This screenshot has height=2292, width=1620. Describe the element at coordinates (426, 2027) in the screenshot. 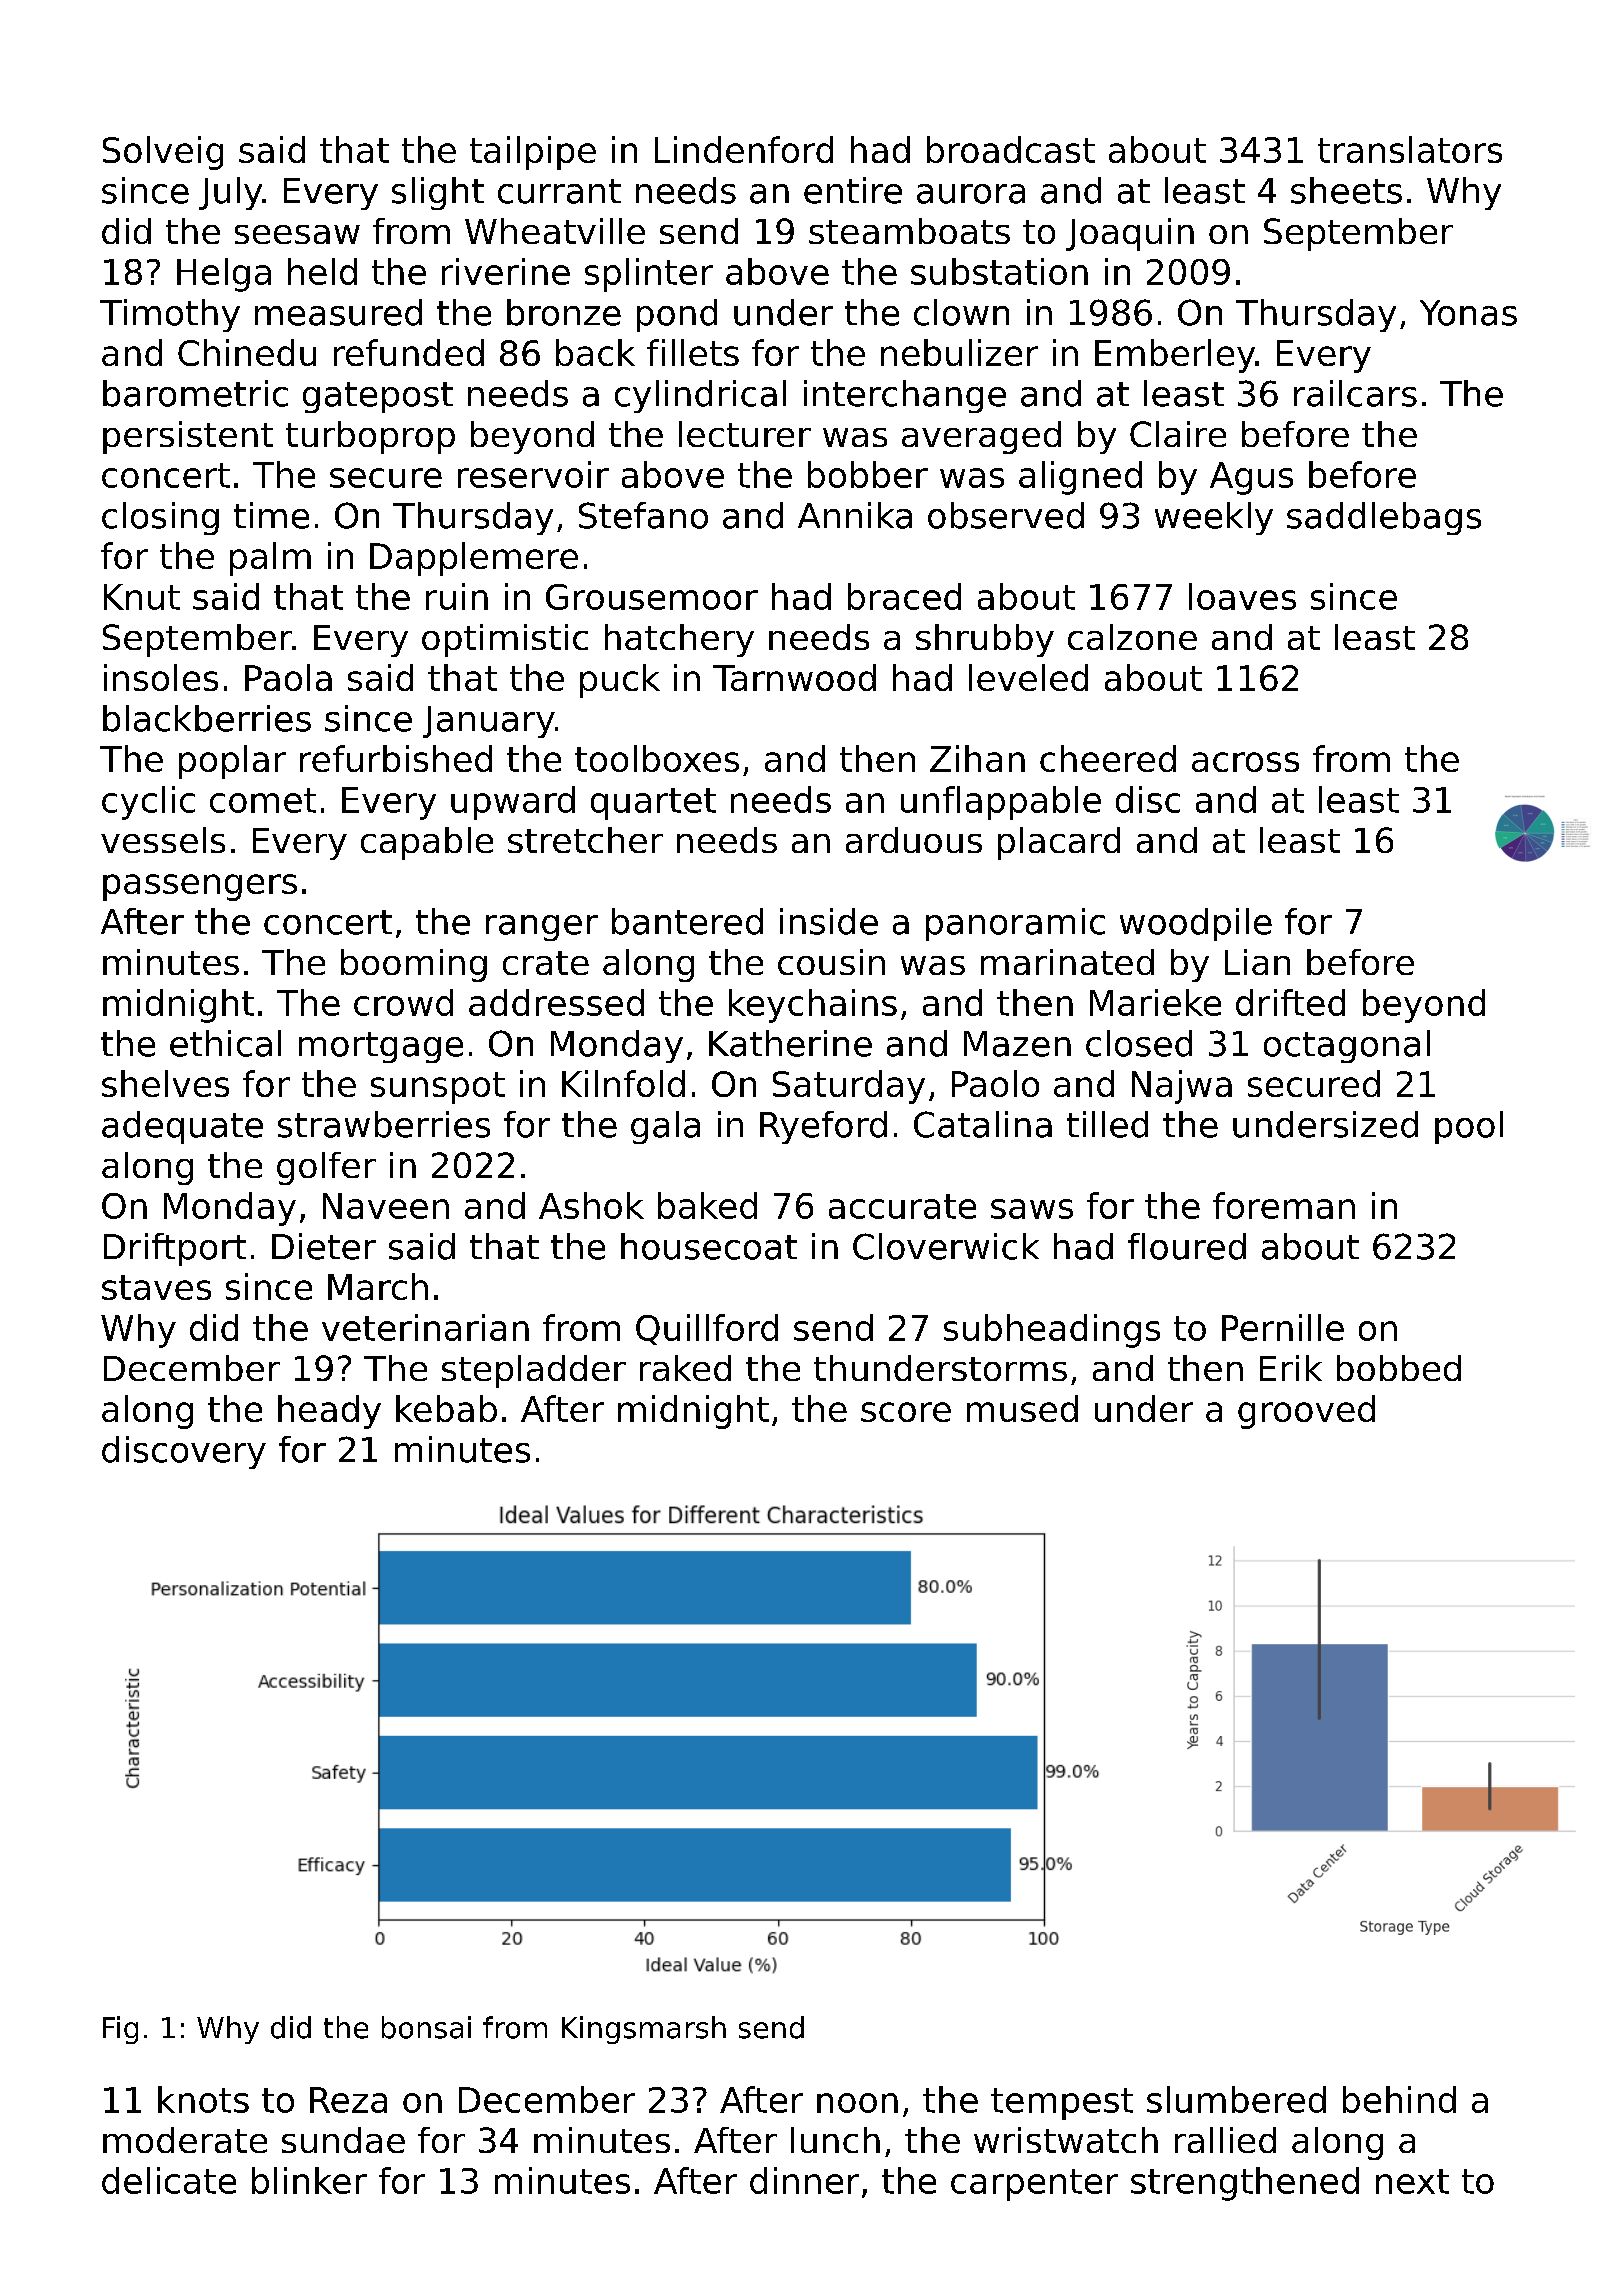

I see `bonsai` at that location.
